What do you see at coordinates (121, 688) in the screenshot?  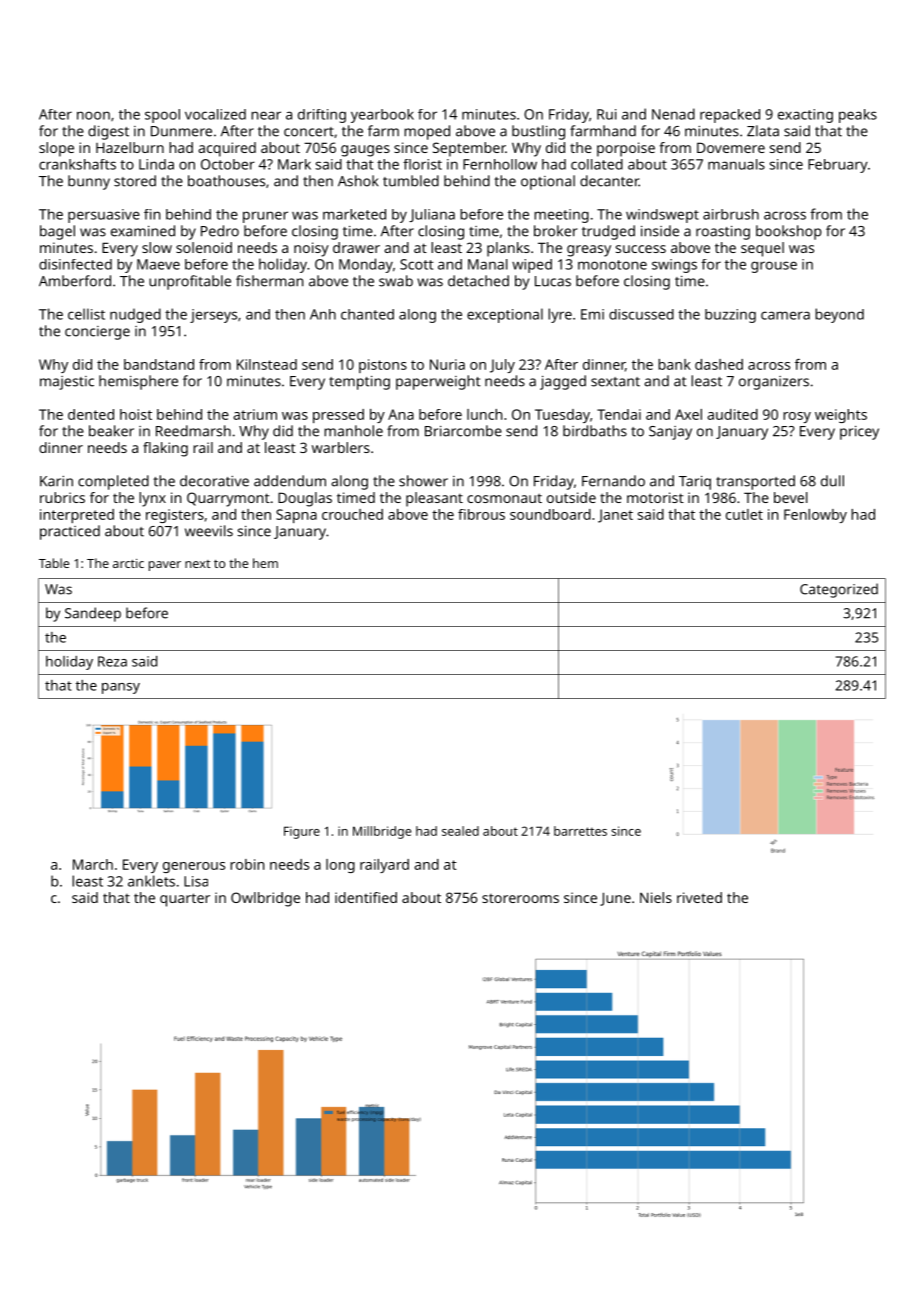 I see `pansy` at bounding box center [121, 688].
